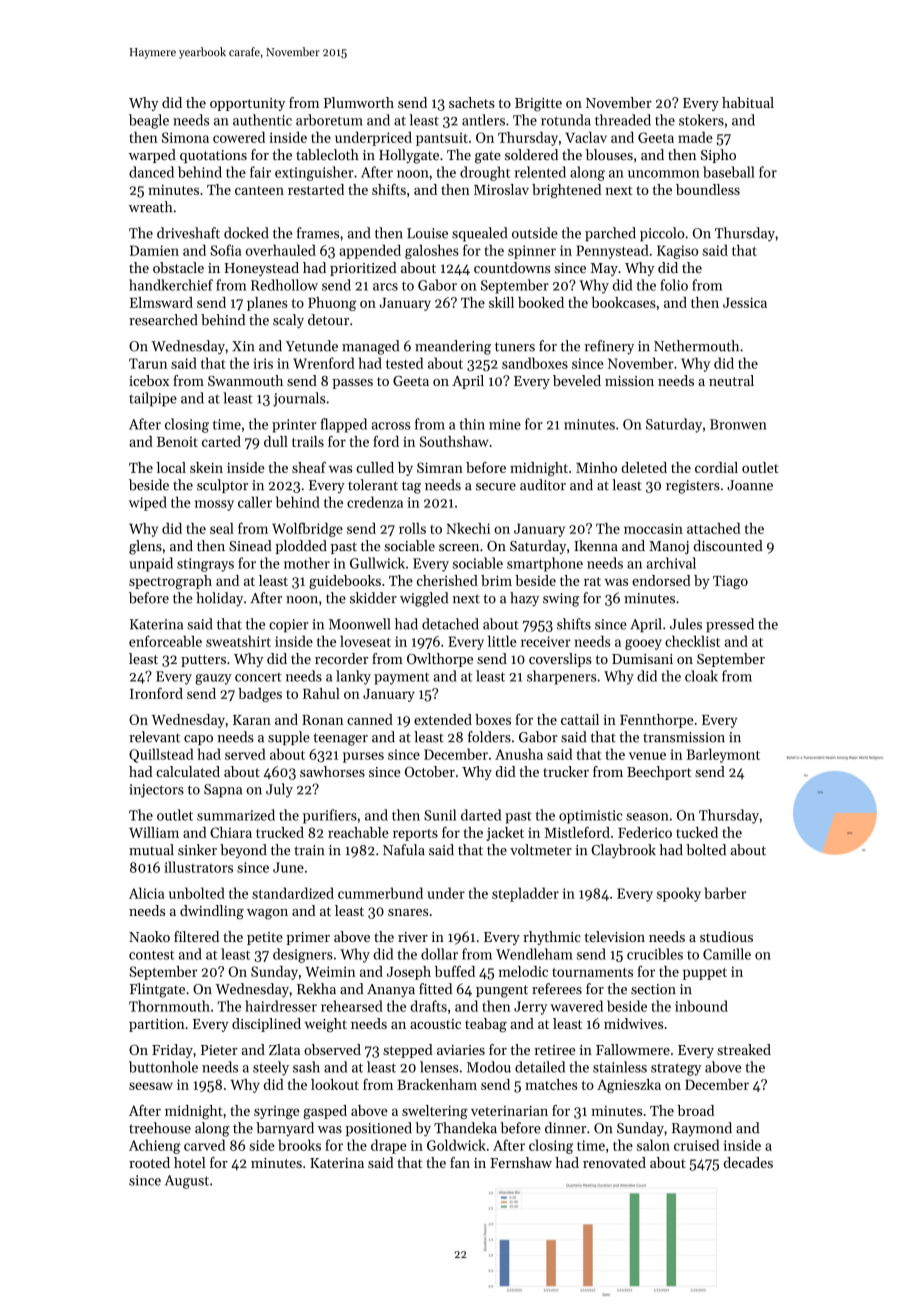 Image resolution: width=908 pixels, height=1316 pixels. I want to click on spooky, so click(679, 894).
